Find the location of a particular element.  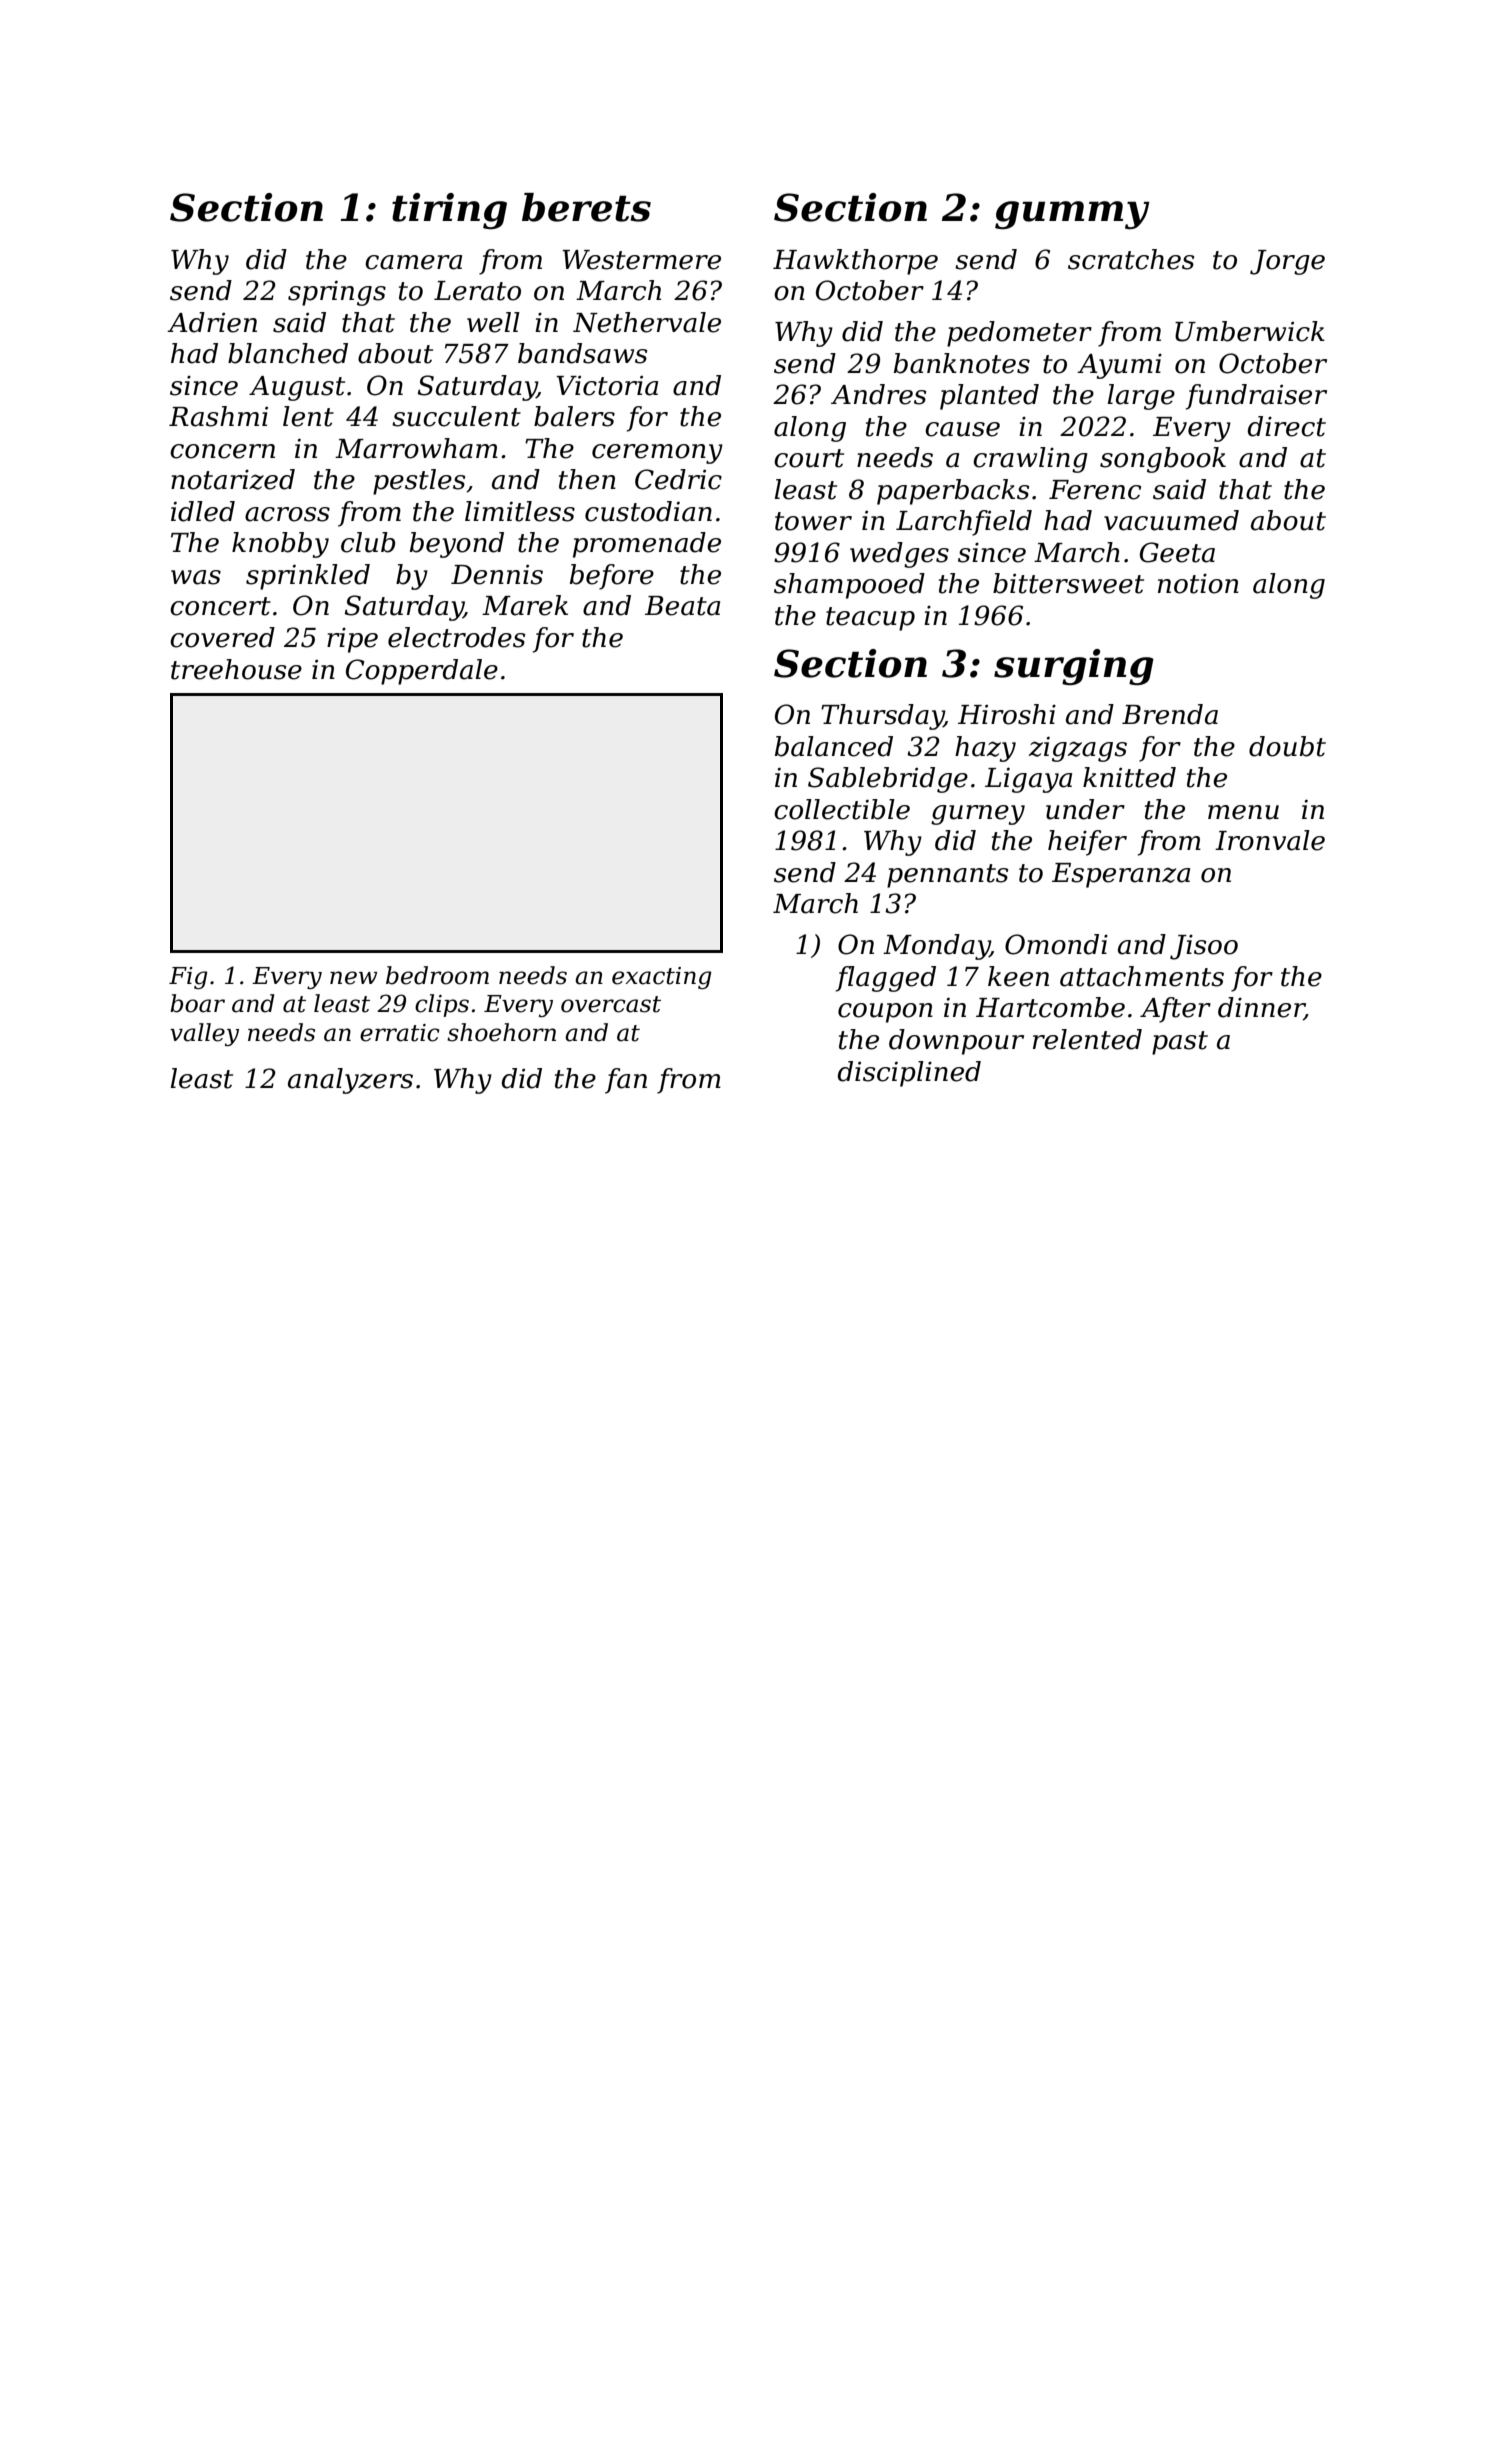

electrodes is located at coordinates (457, 637).
